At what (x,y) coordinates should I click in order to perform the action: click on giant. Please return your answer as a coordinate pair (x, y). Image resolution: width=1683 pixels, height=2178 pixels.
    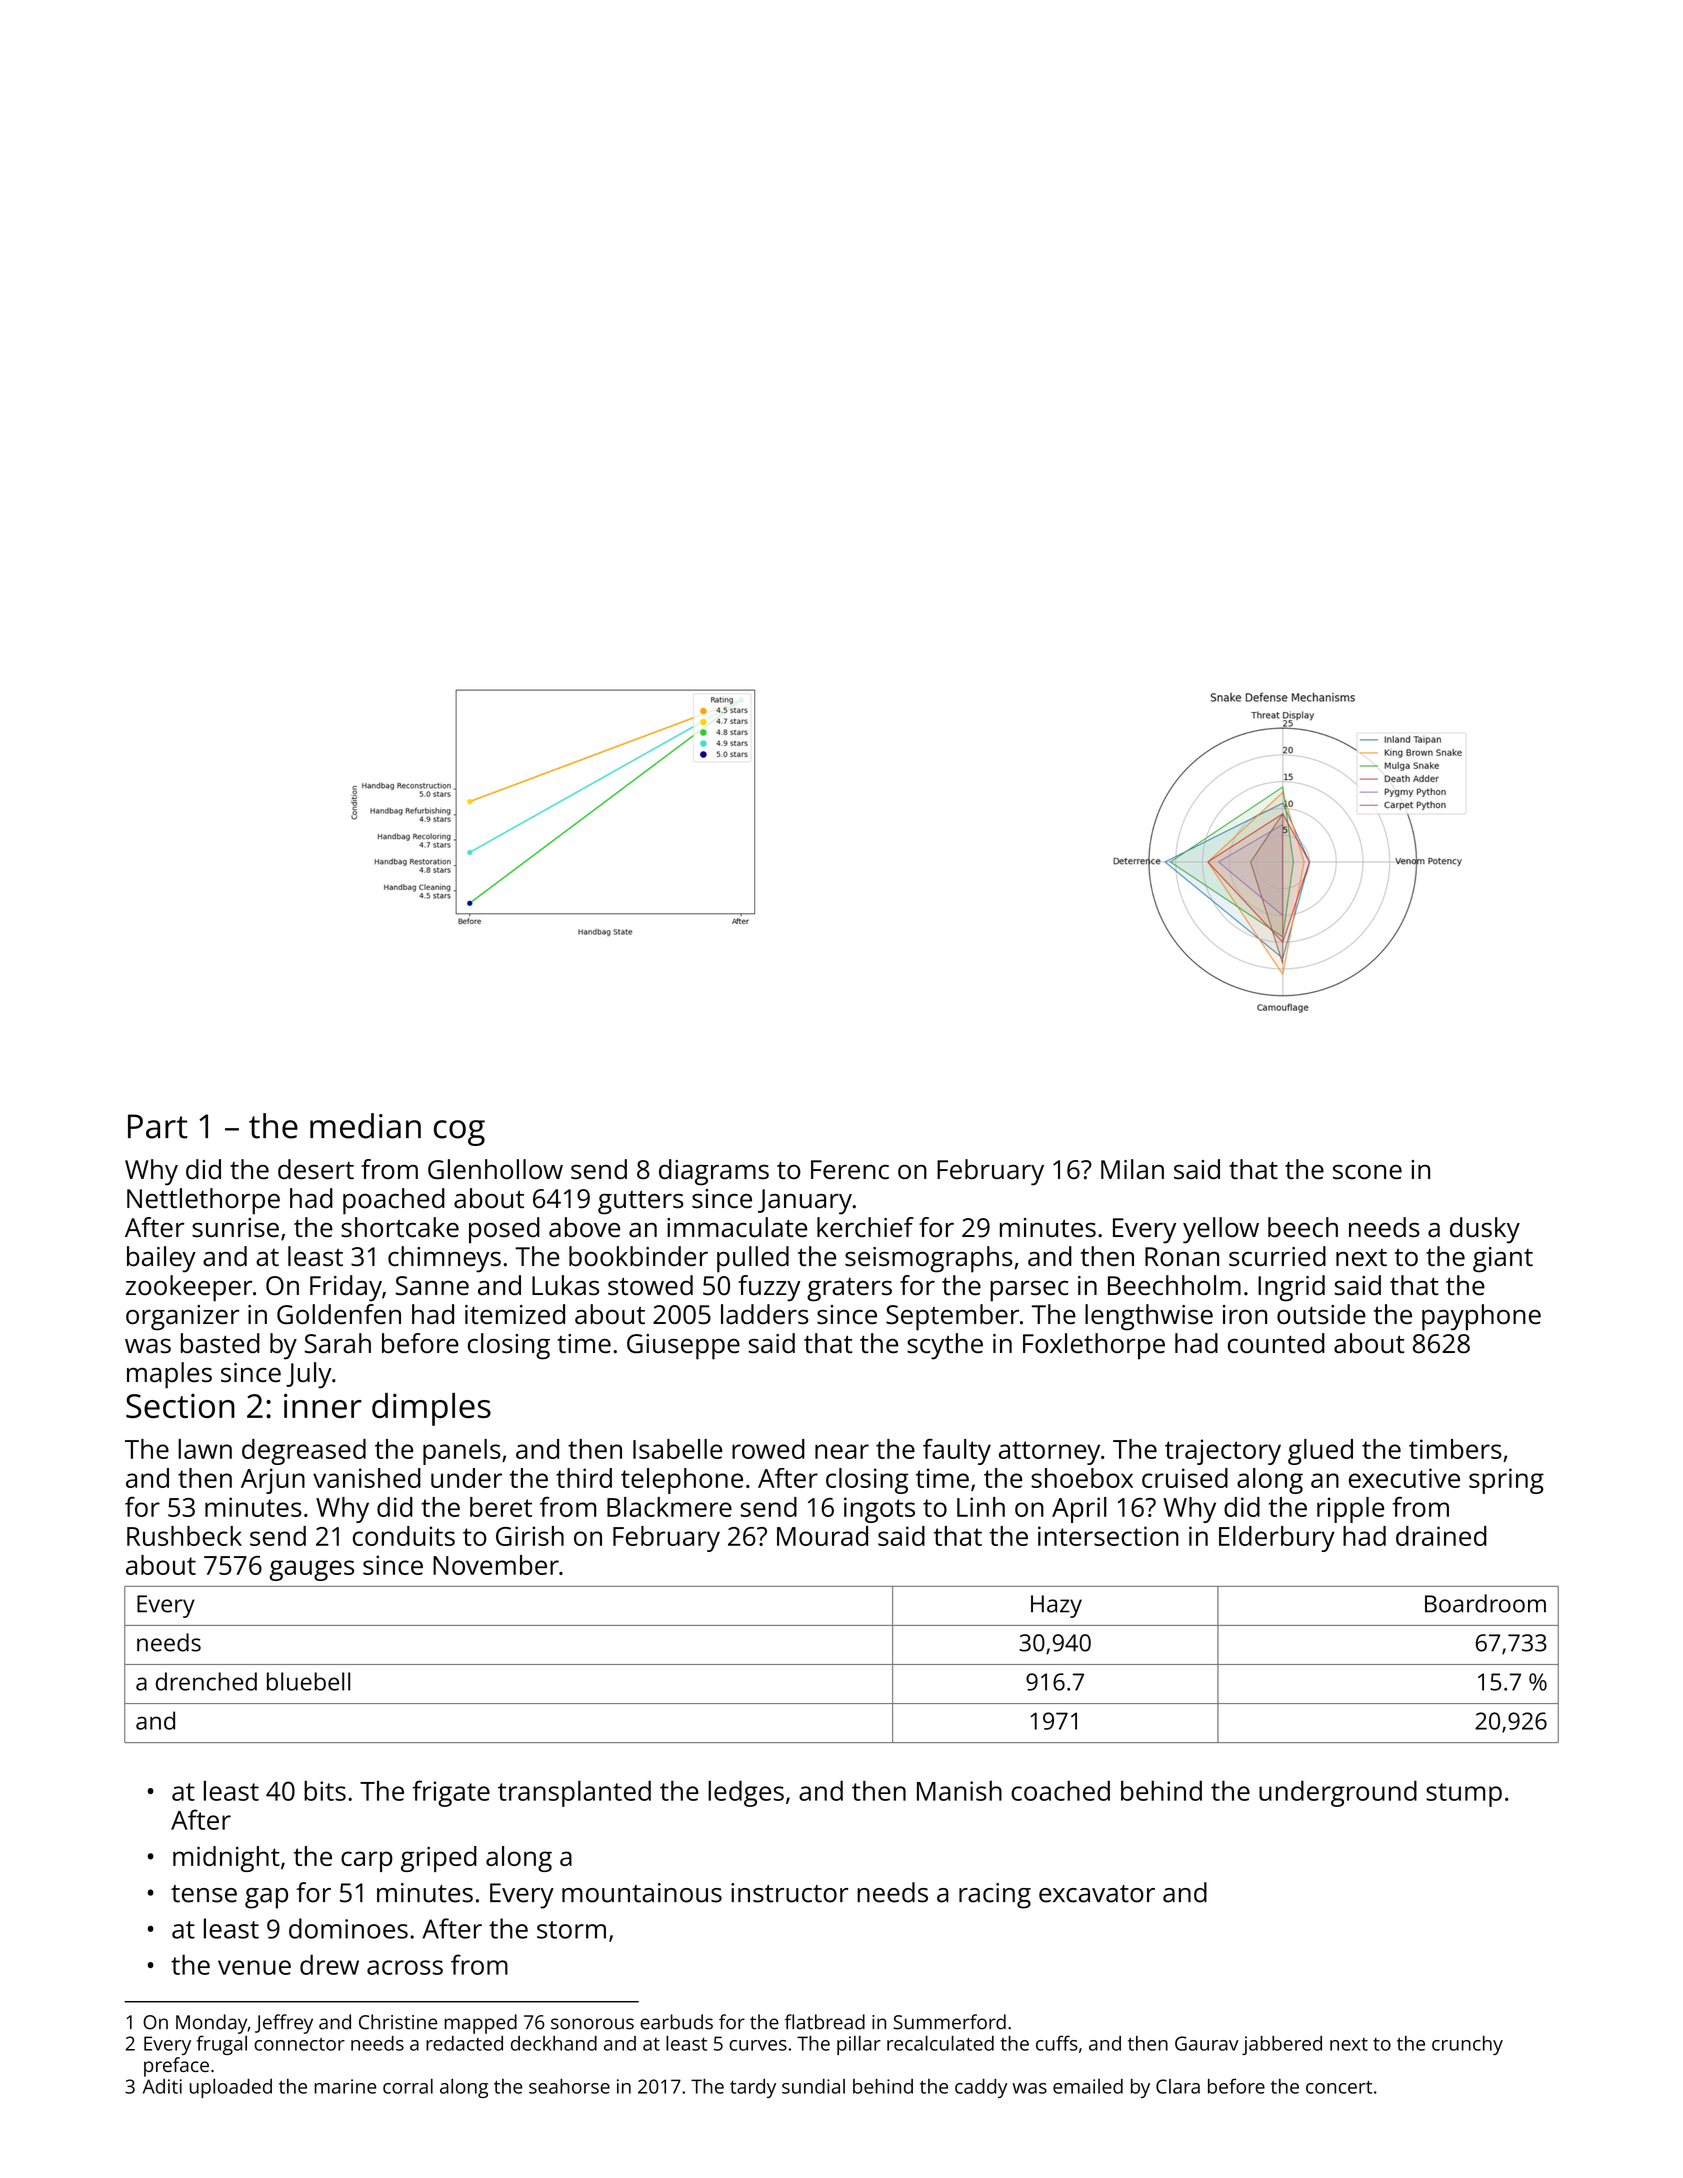
    Looking at the image, I should click on (1503, 1260).
